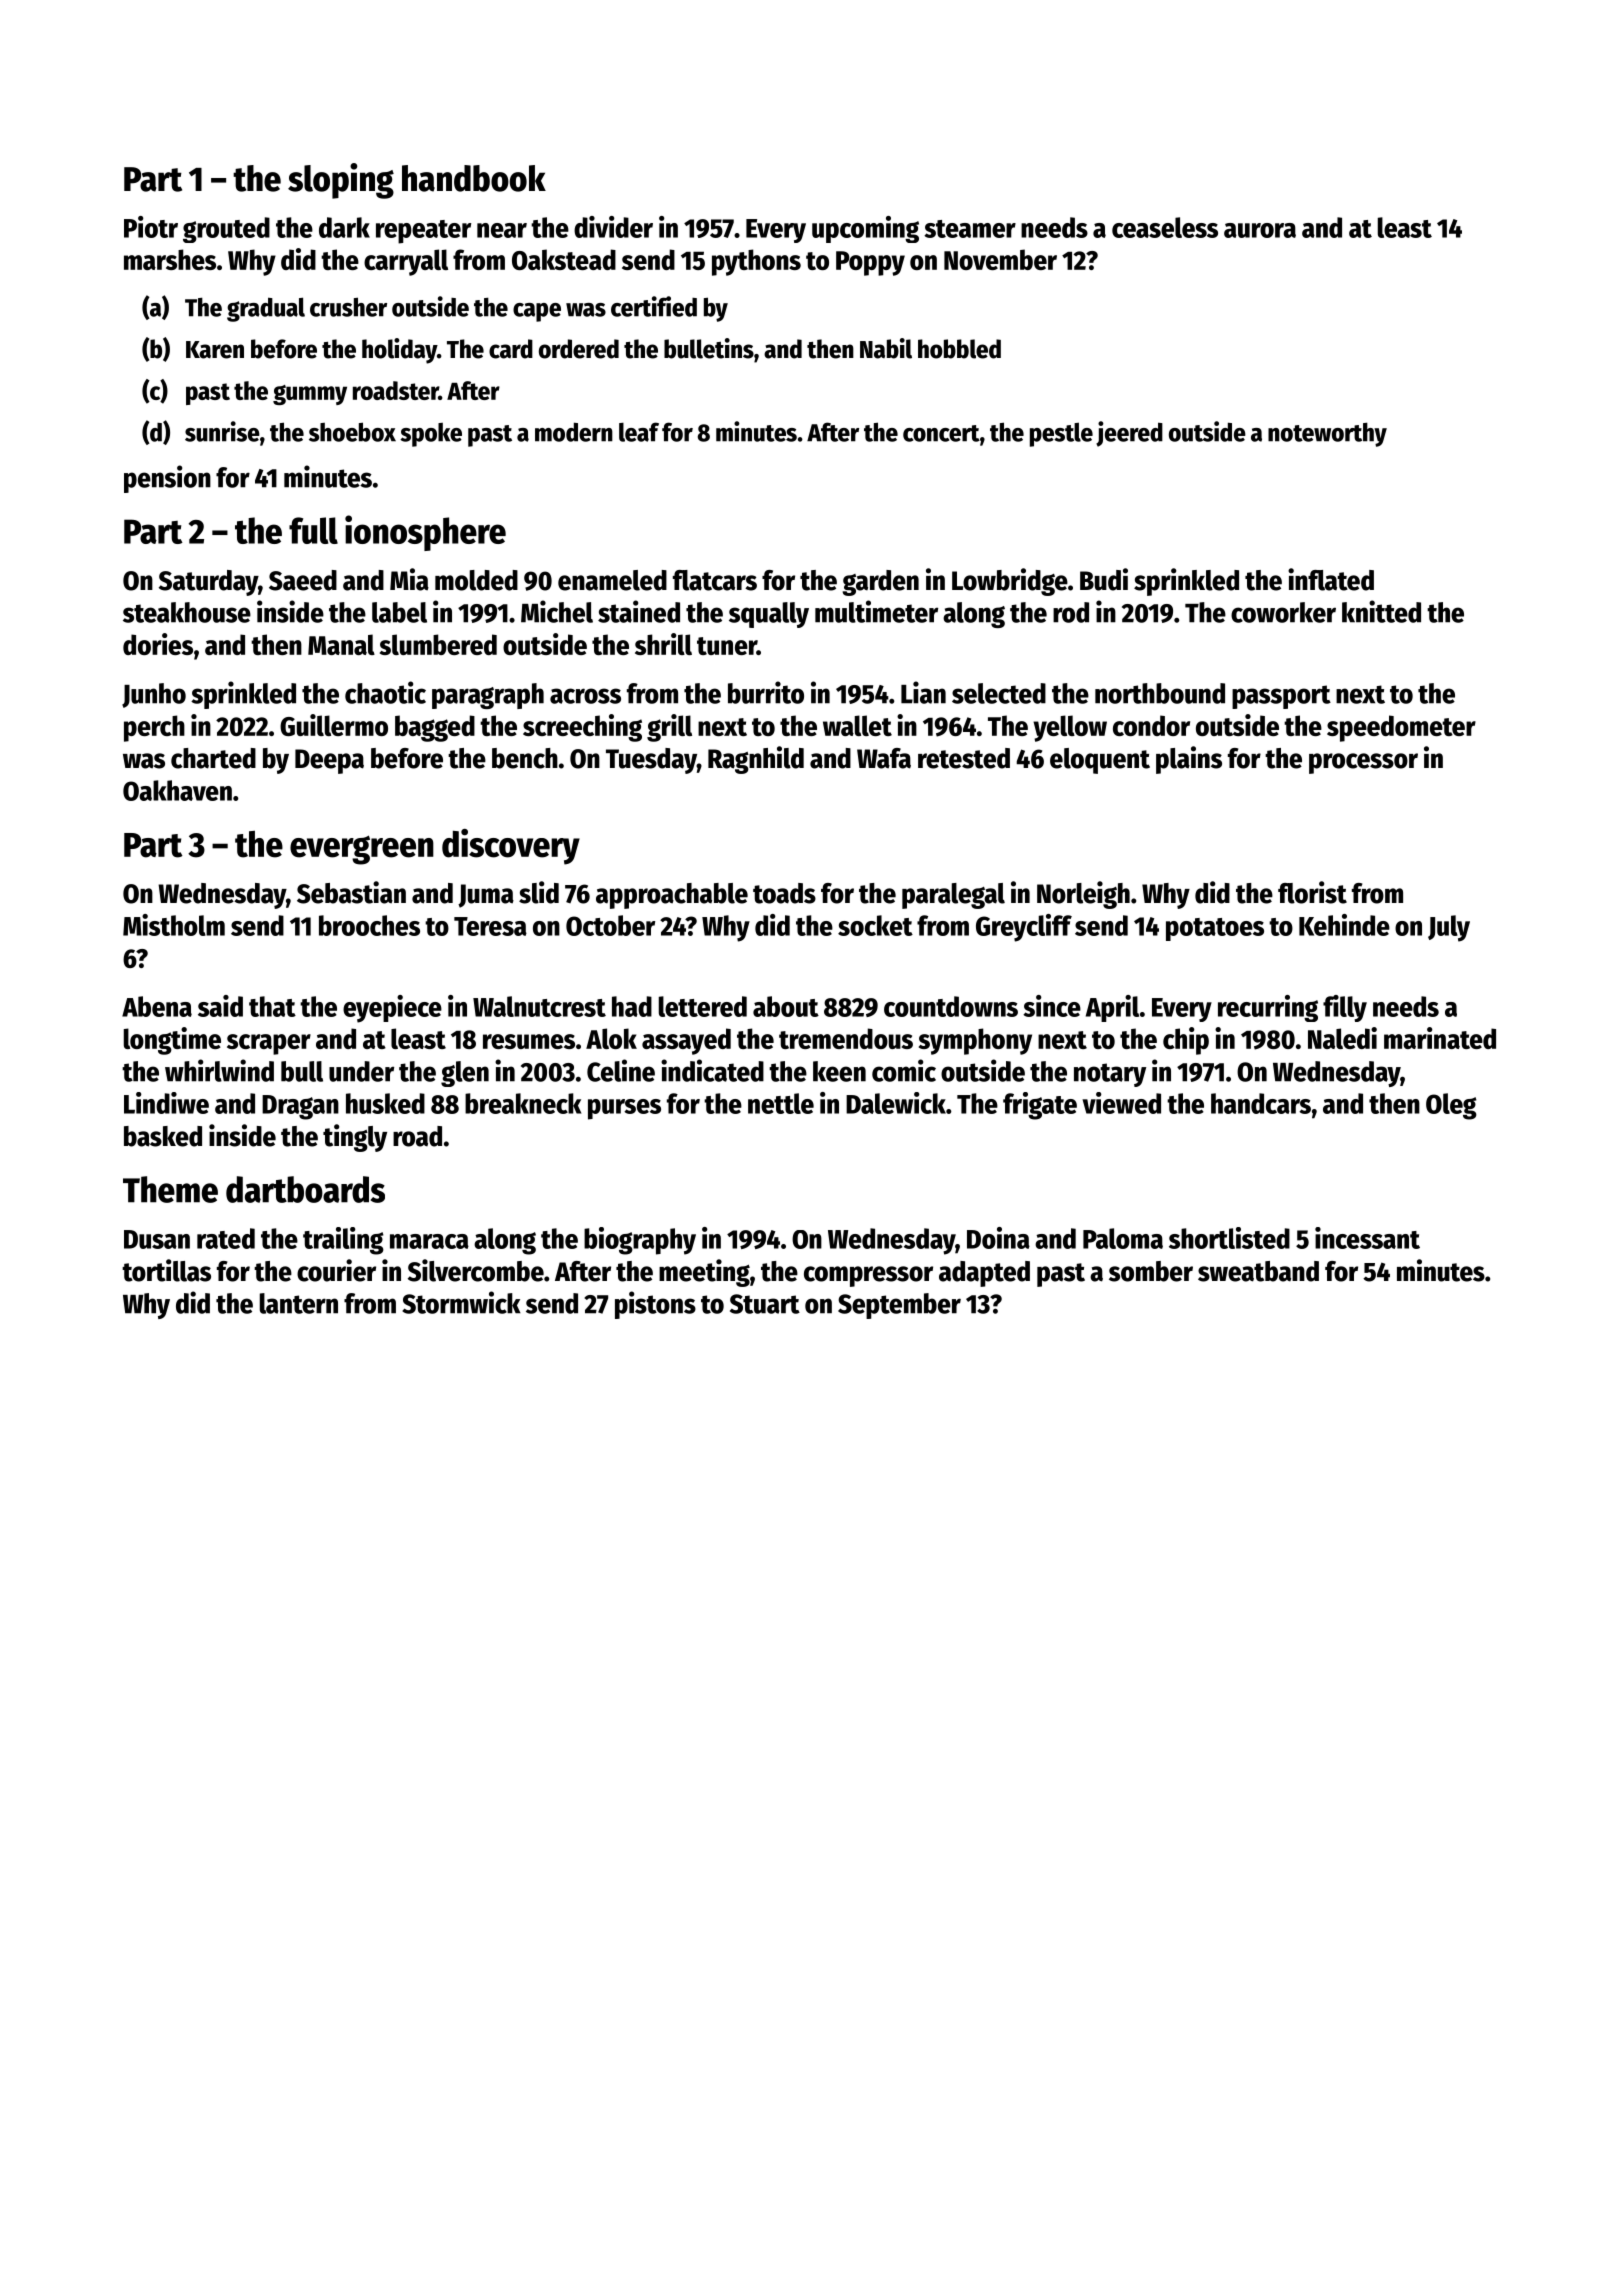  I want to click on paralegal, so click(953, 896).
